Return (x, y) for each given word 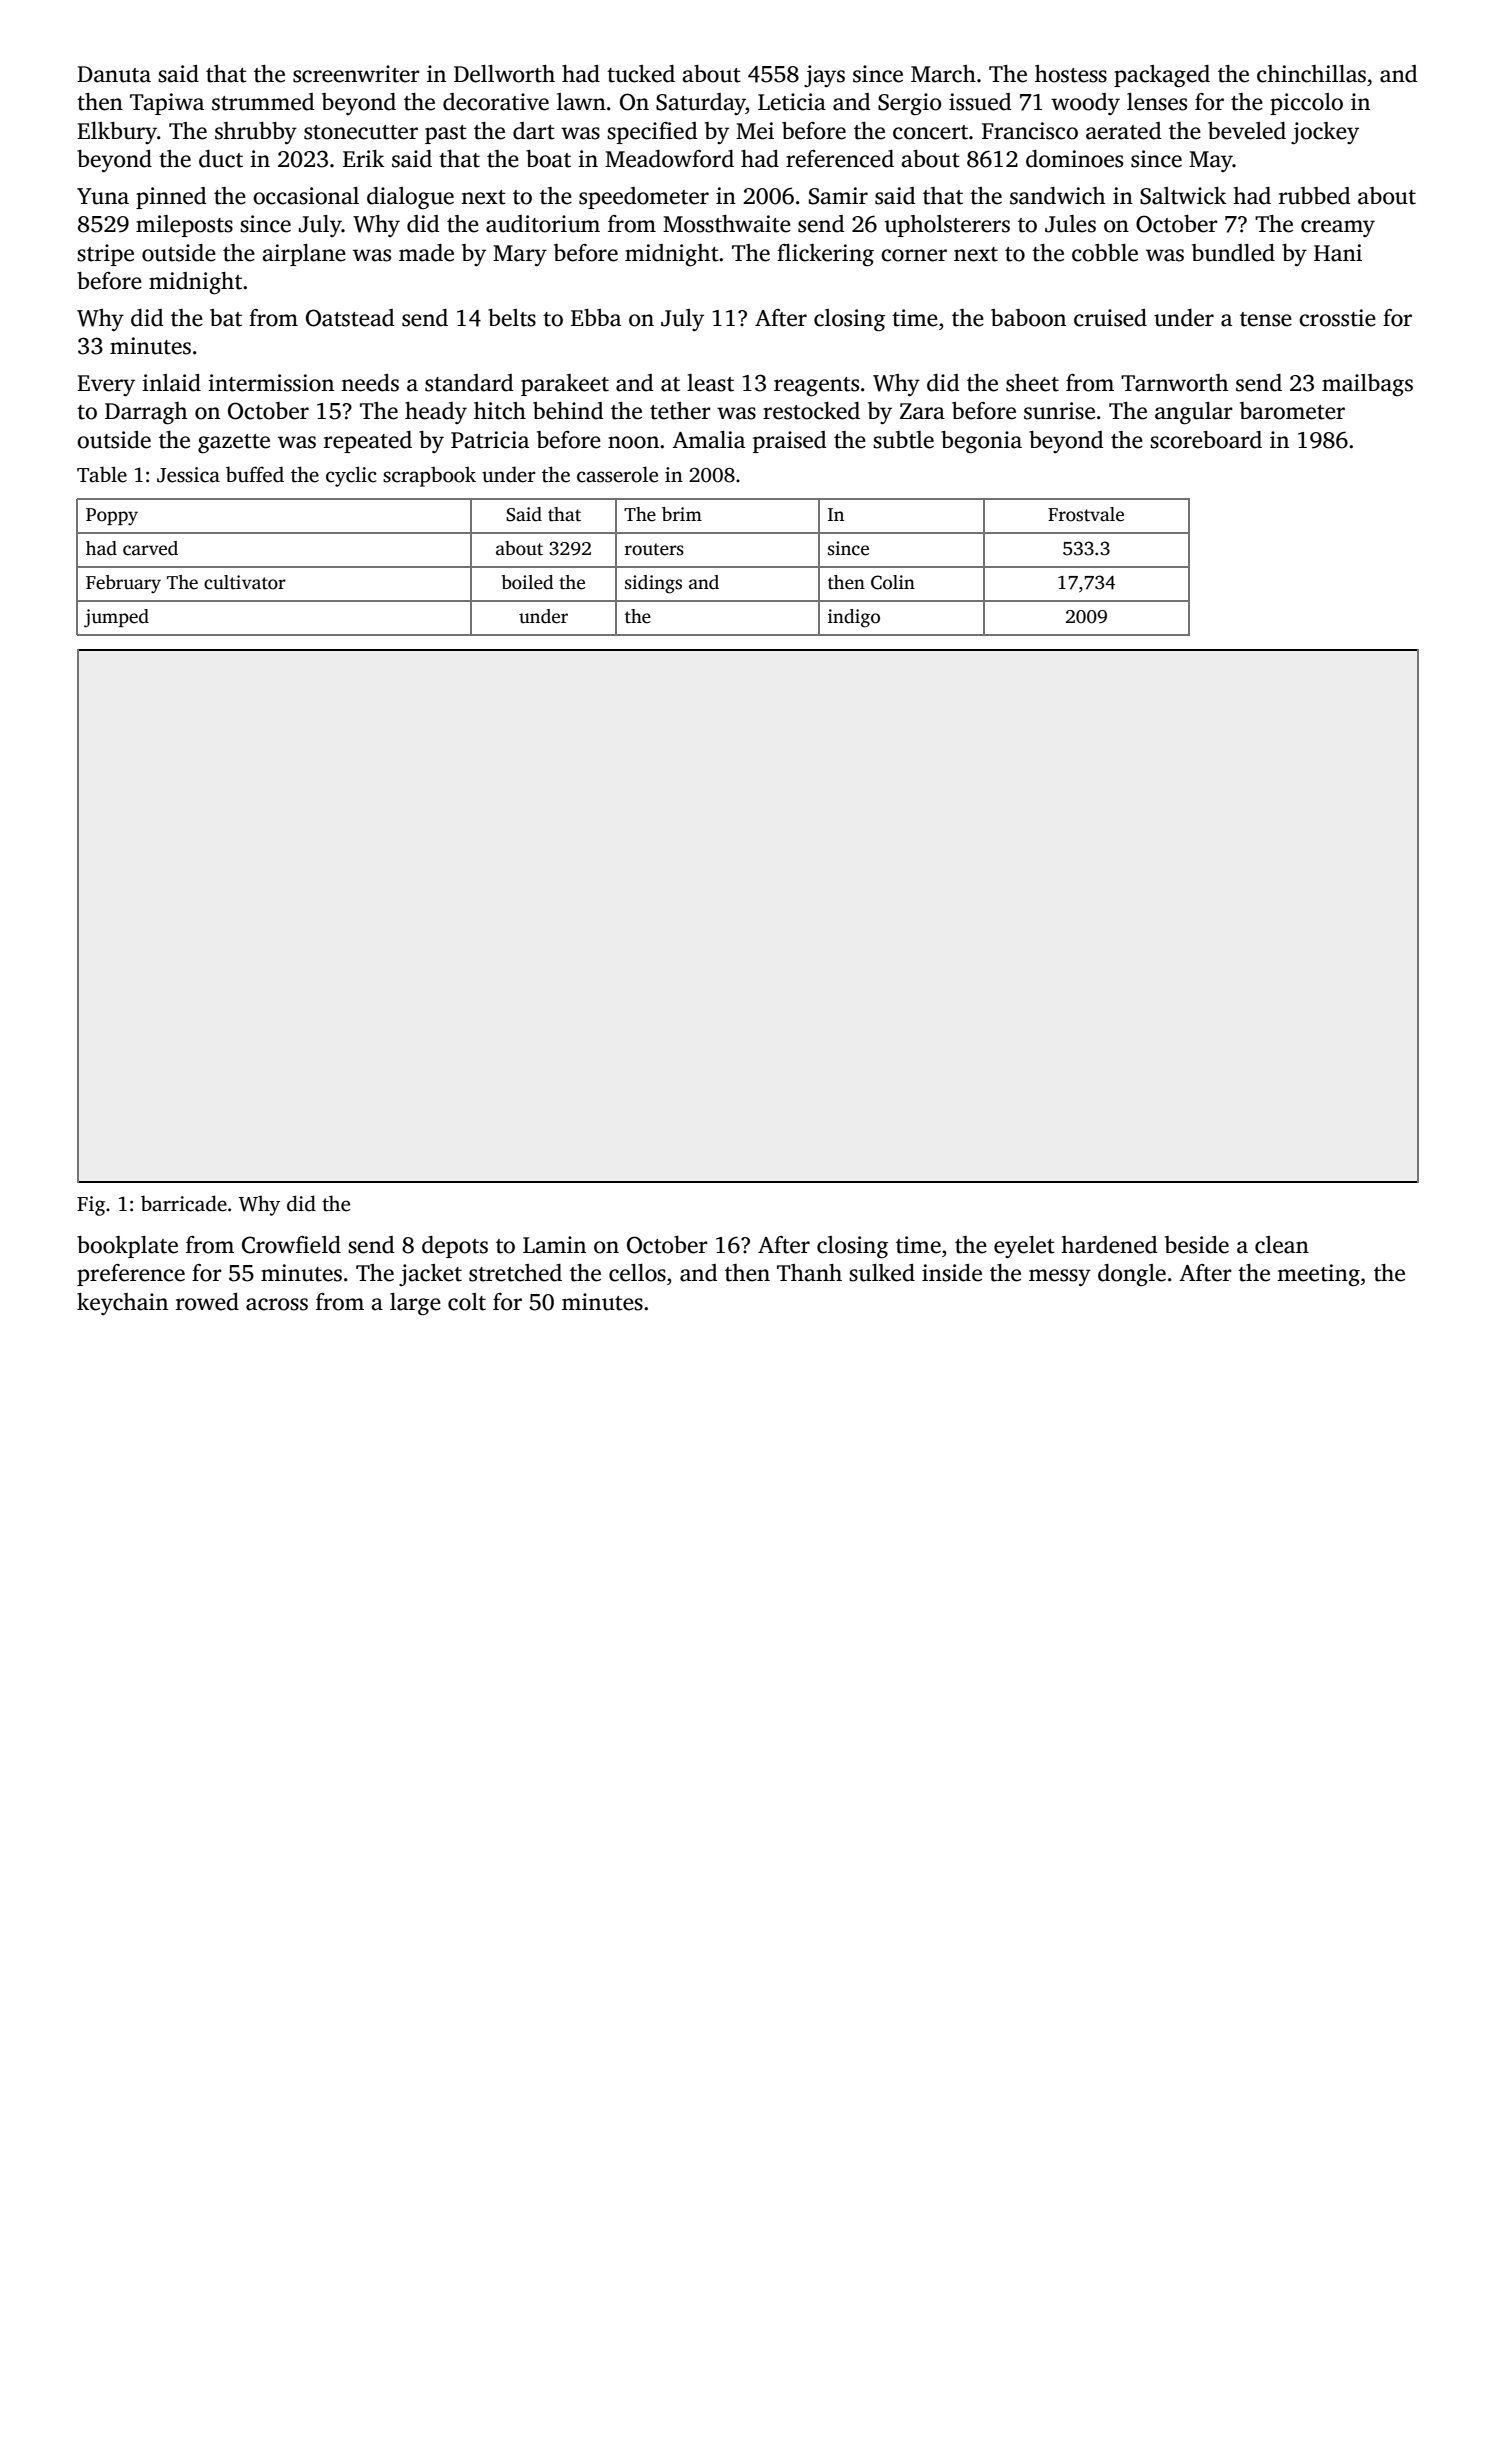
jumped (116, 618)
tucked (641, 74)
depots (455, 1247)
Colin (893, 582)
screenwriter (356, 74)
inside (952, 1273)
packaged (1162, 76)
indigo (854, 618)
